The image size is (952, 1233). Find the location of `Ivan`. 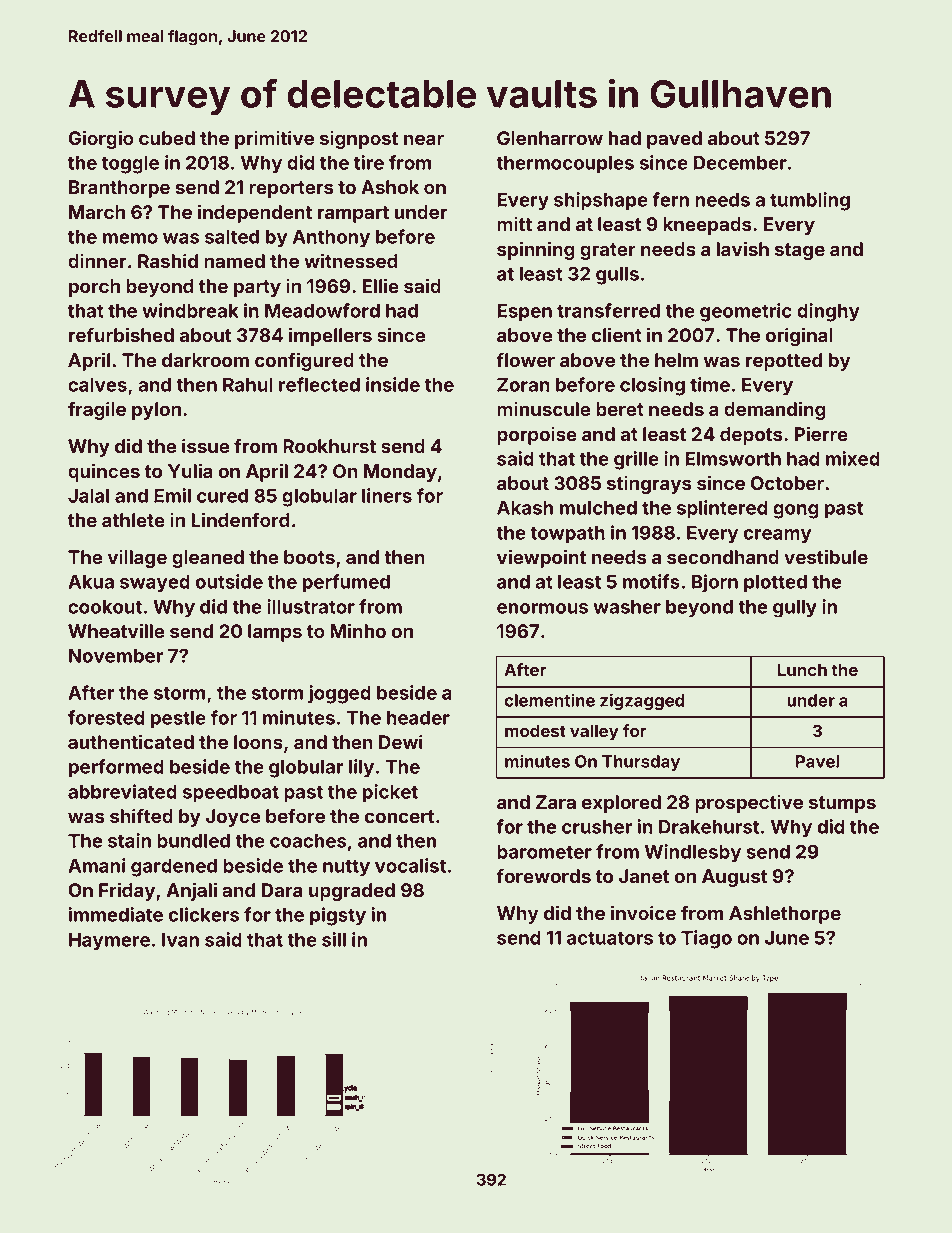

Ivan is located at coordinates (180, 940).
